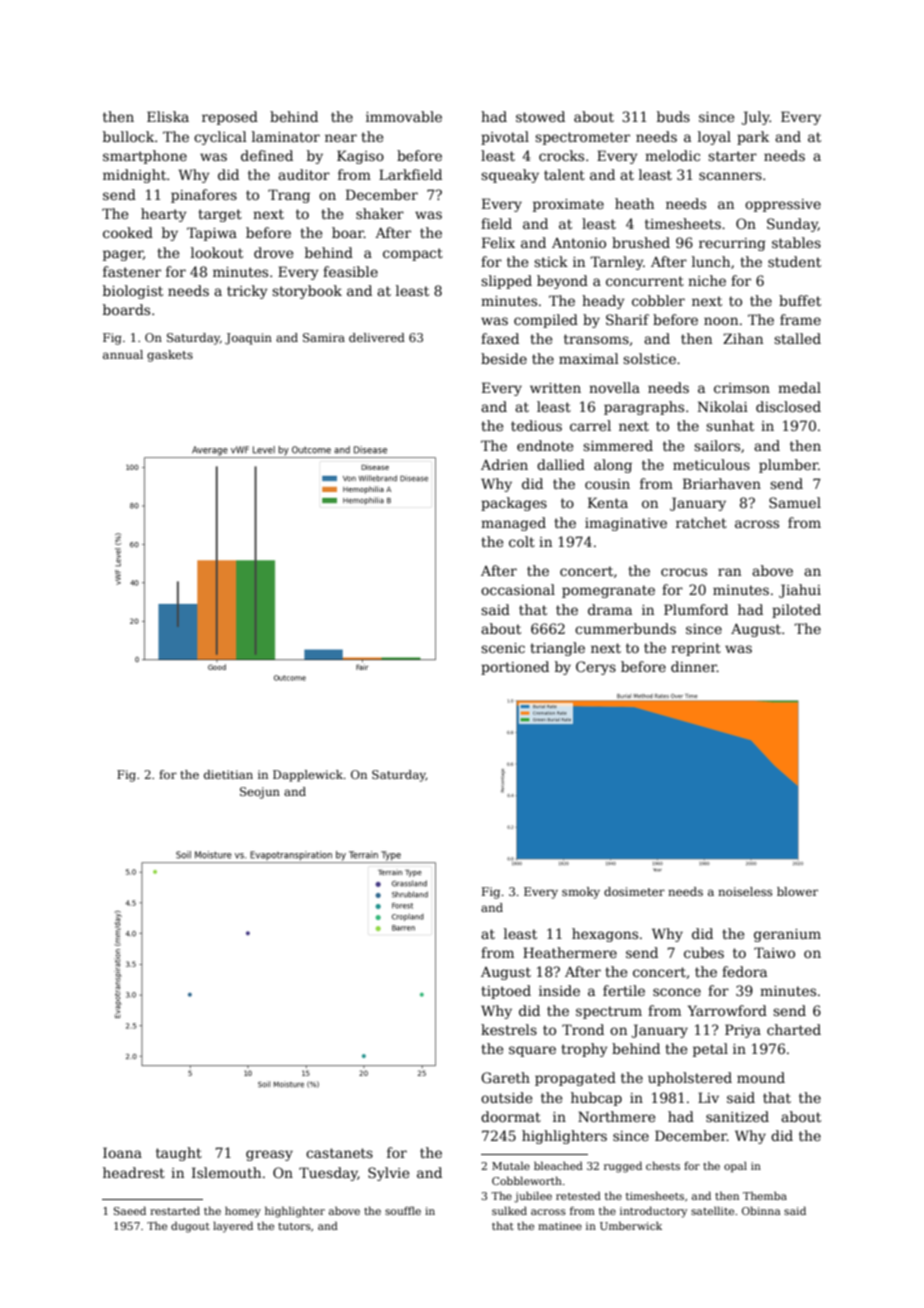 Image resolution: width=924 pixels, height=1308 pixels. What do you see at coordinates (230, 118) in the screenshot?
I see `reposed` at bounding box center [230, 118].
